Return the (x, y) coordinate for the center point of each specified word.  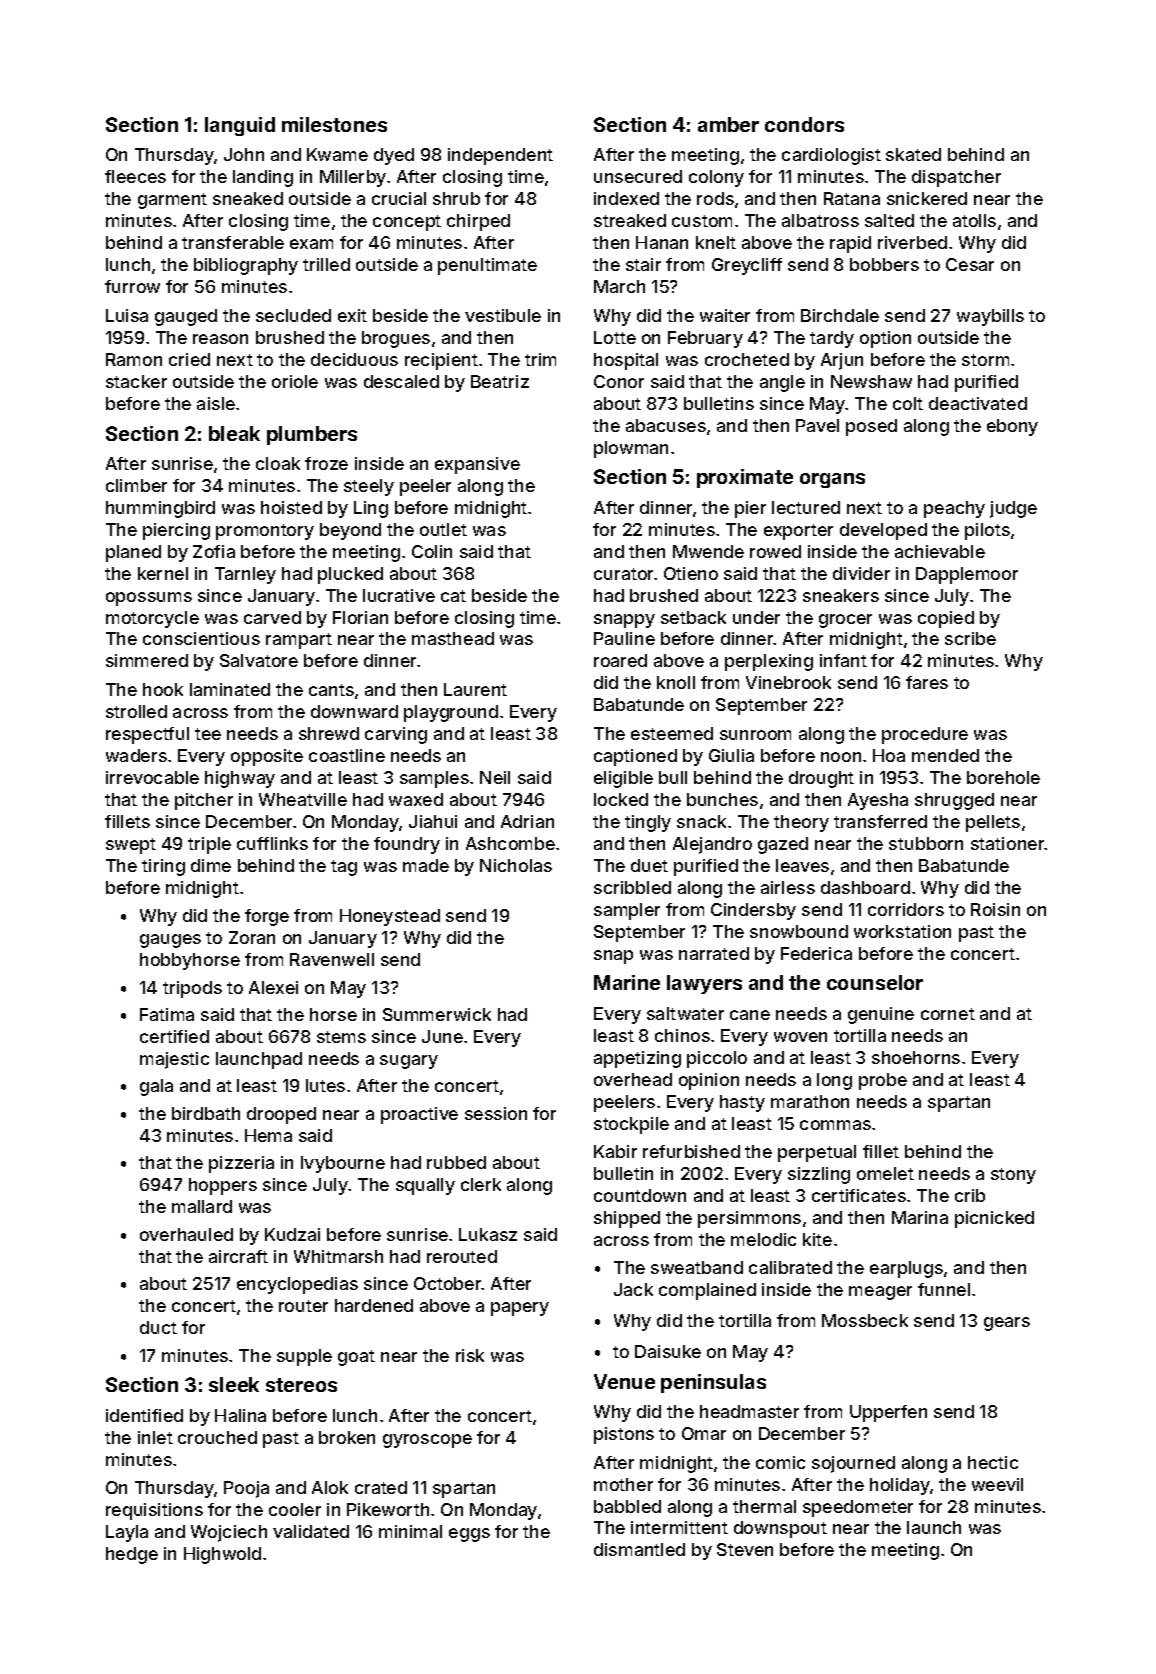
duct (158, 1327)
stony (1013, 1176)
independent (500, 156)
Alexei (273, 987)
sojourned (853, 1464)
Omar (704, 1433)
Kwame (337, 154)
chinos (682, 1035)
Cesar (970, 264)
